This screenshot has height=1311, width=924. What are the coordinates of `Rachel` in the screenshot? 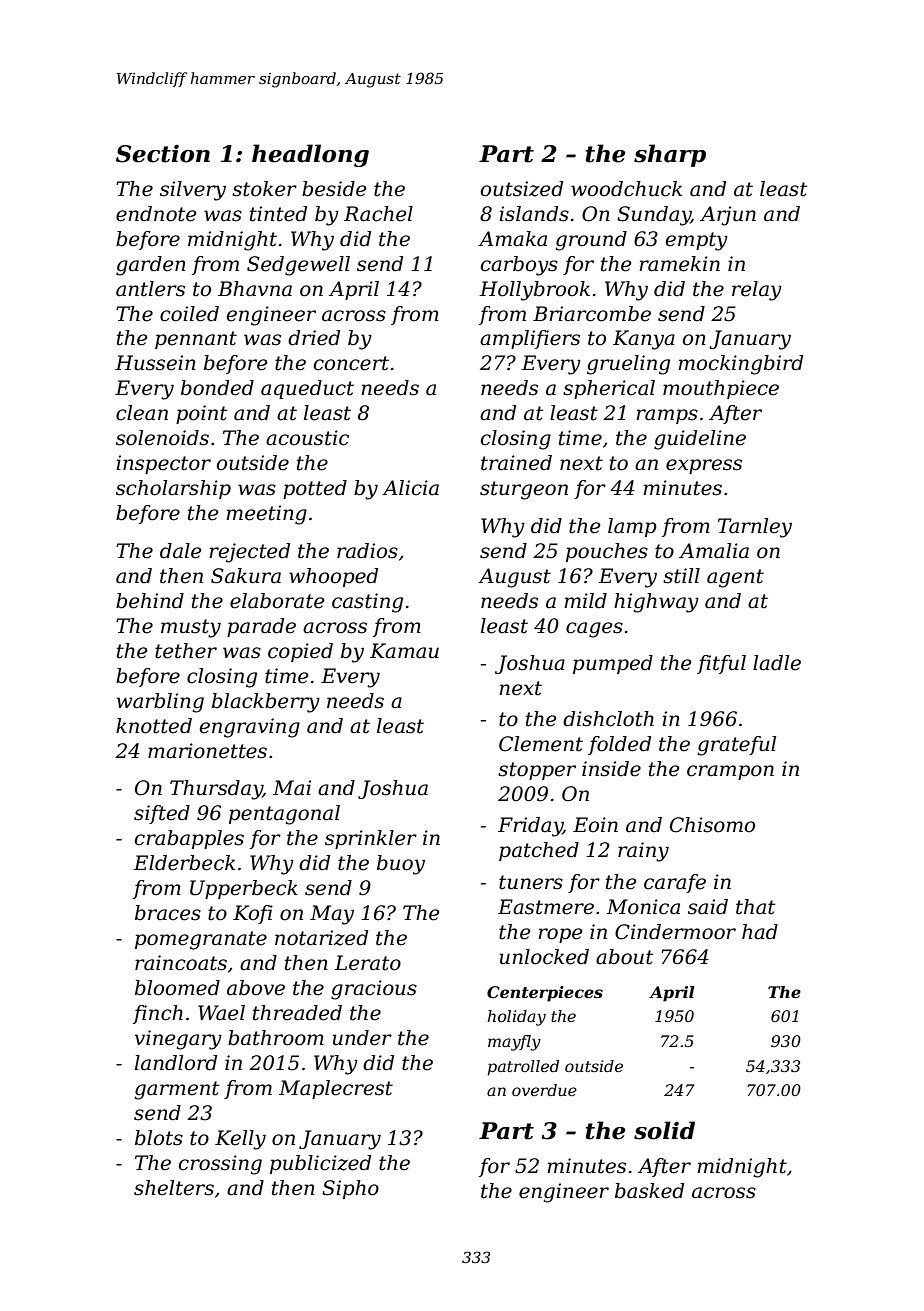 It's located at (378, 214).
